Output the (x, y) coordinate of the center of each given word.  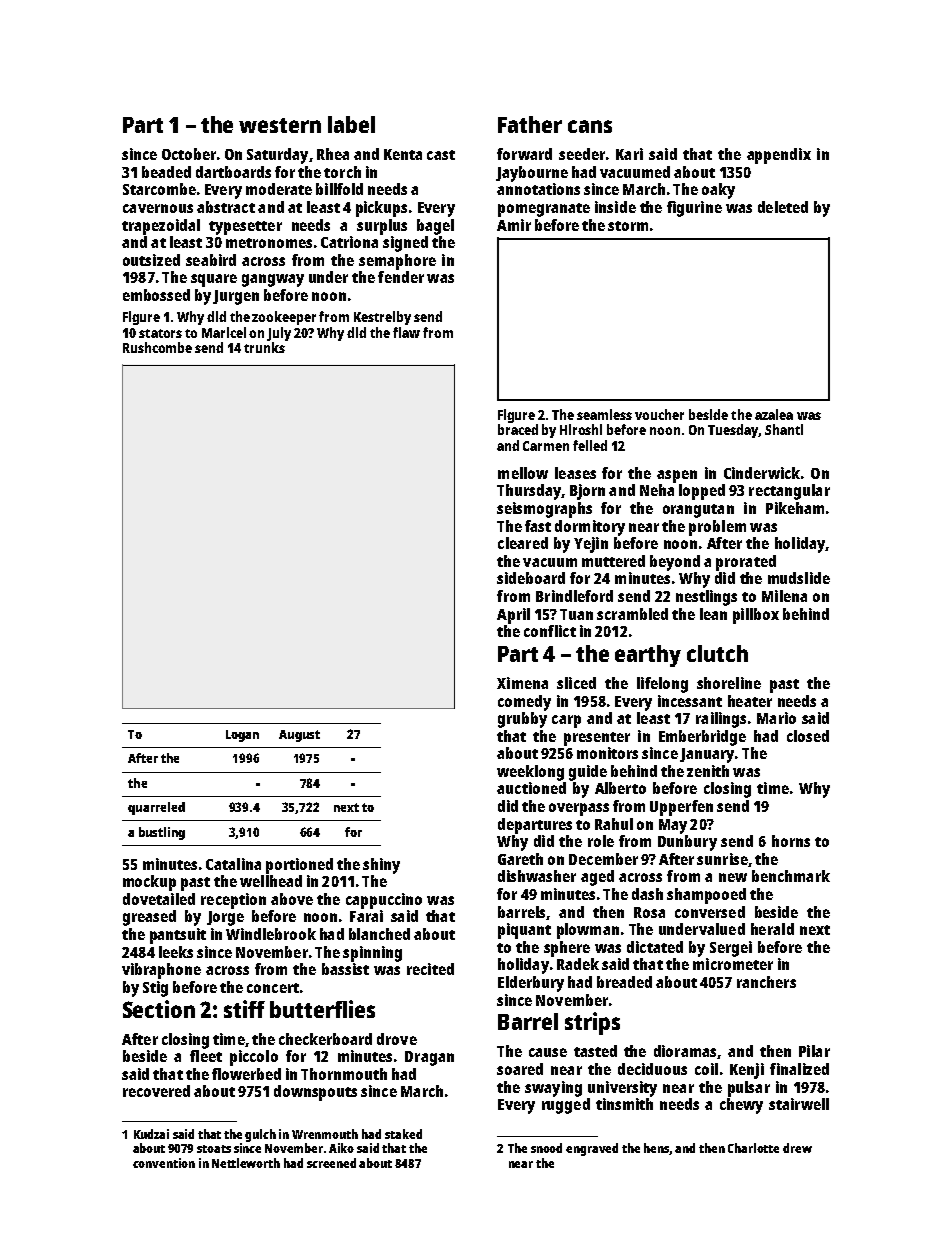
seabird (211, 260)
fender (401, 277)
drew (797, 1148)
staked (403, 1134)
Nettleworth (246, 1163)
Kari (629, 154)
